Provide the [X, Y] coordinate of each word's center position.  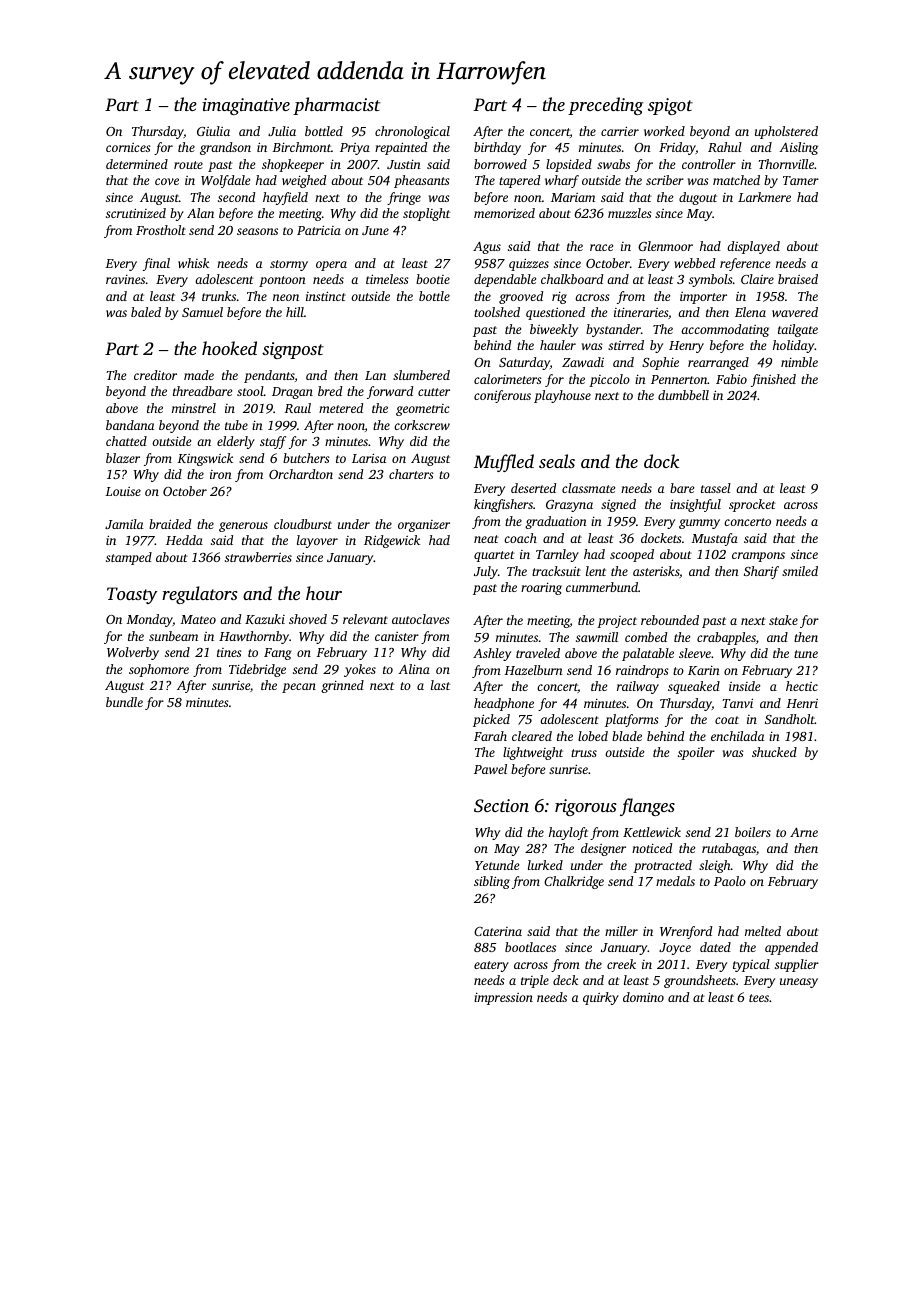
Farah [490, 736]
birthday [497, 148]
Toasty [132, 595]
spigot [670, 106]
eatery [491, 966]
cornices [128, 147]
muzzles [630, 213]
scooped [632, 555]
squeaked [694, 687]
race [602, 247]
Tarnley [557, 555]
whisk [193, 263]
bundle [124, 702]
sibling [492, 882]
